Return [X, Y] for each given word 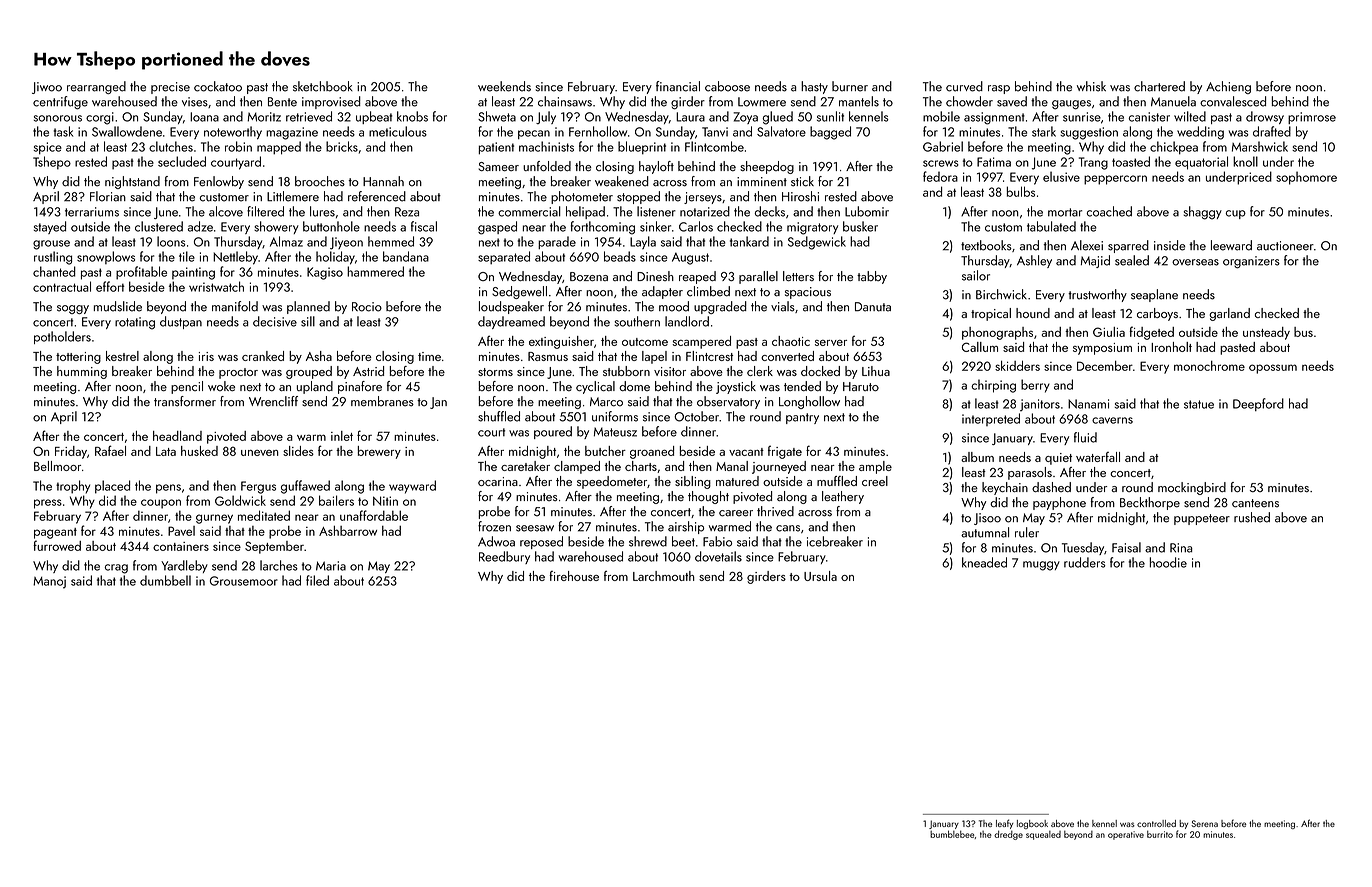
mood [674, 306]
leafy [1004, 824]
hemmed [391, 241]
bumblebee [952, 834]
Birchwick [1001, 294]
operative [1126, 835]
